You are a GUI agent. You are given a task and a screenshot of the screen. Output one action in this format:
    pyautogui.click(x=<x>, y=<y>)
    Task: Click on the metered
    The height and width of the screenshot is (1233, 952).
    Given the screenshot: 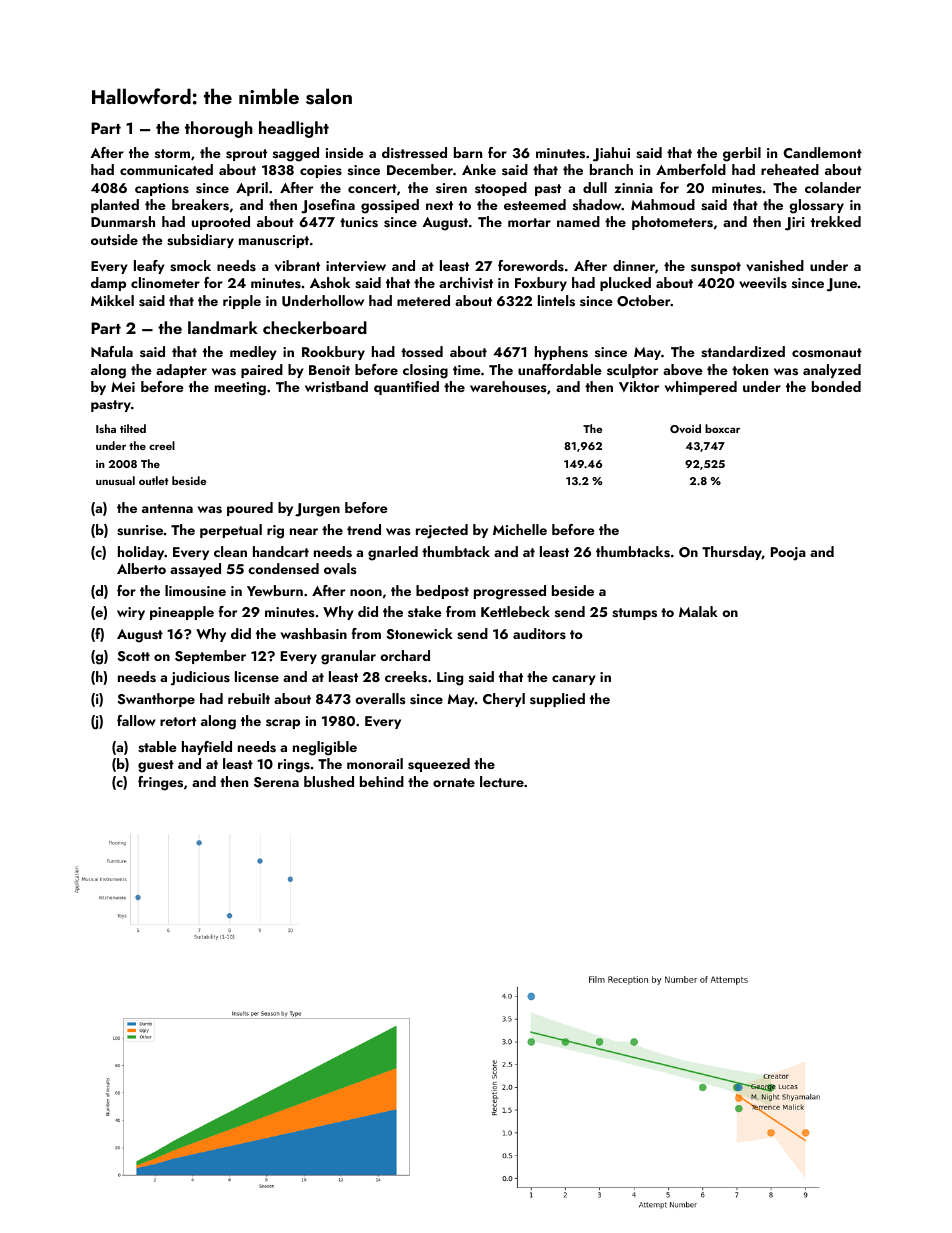 What is the action you would take?
    pyautogui.click(x=423, y=300)
